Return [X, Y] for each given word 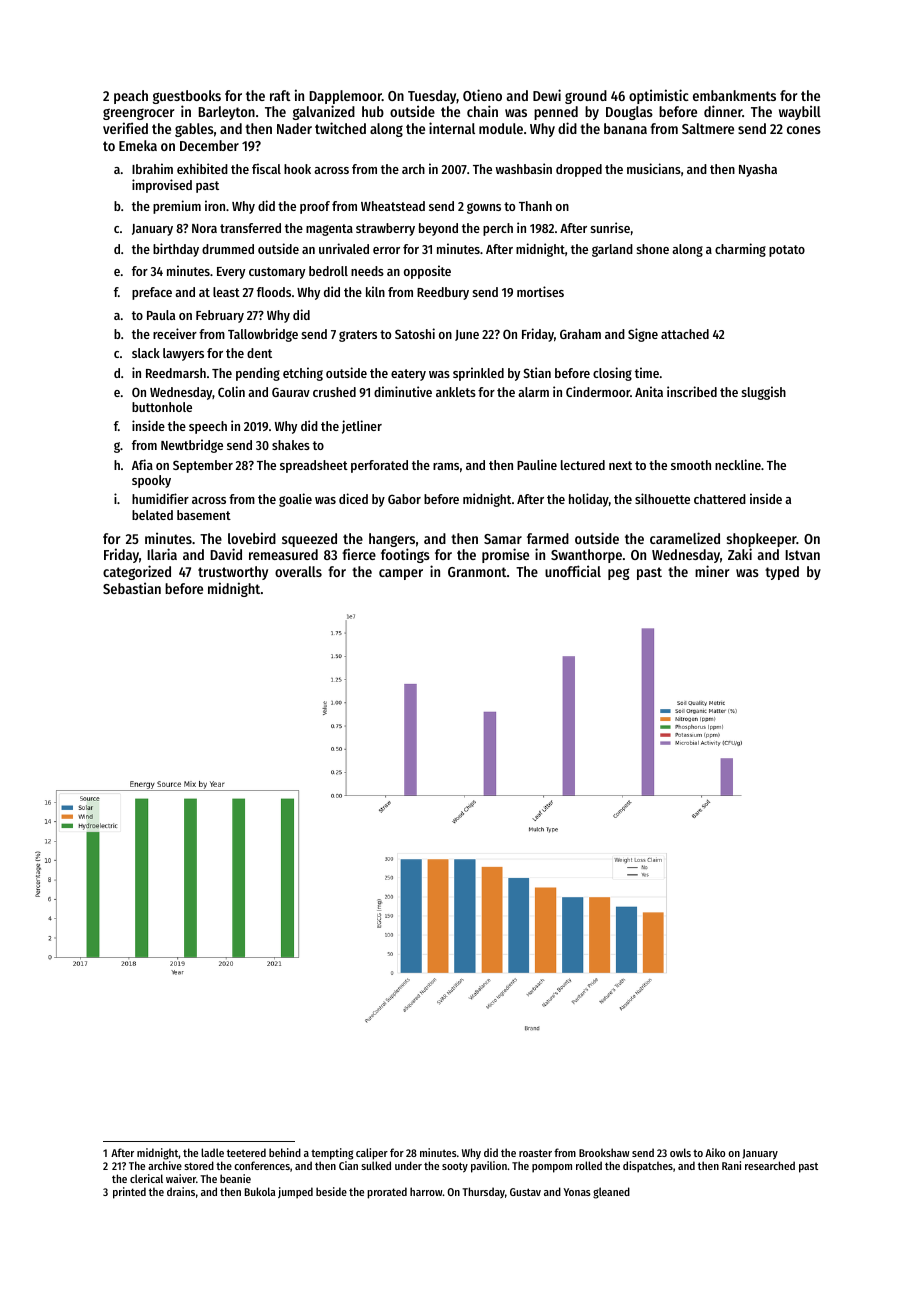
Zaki [740, 554]
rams [446, 466]
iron [215, 205]
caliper [372, 1154]
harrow [426, 1191]
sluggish [764, 393]
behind [285, 1152]
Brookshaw [604, 1152]
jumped [295, 1193]
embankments [734, 95]
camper [401, 574]
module [501, 128]
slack [146, 353]
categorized [137, 572]
